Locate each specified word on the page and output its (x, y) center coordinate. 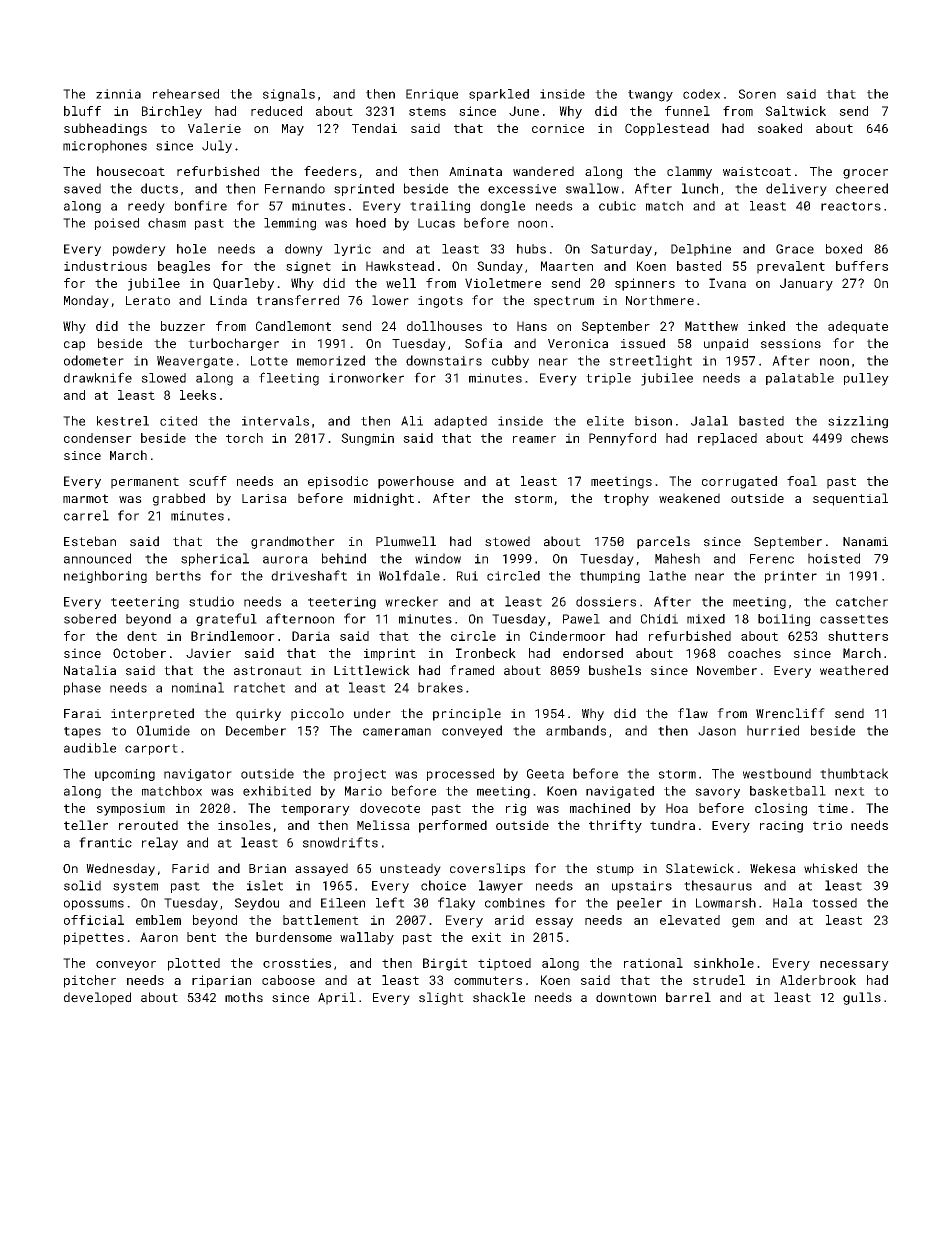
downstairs (444, 360)
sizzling (858, 422)
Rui (467, 576)
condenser (98, 438)
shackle (499, 997)
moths (244, 997)
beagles (184, 267)
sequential (850, 499)
